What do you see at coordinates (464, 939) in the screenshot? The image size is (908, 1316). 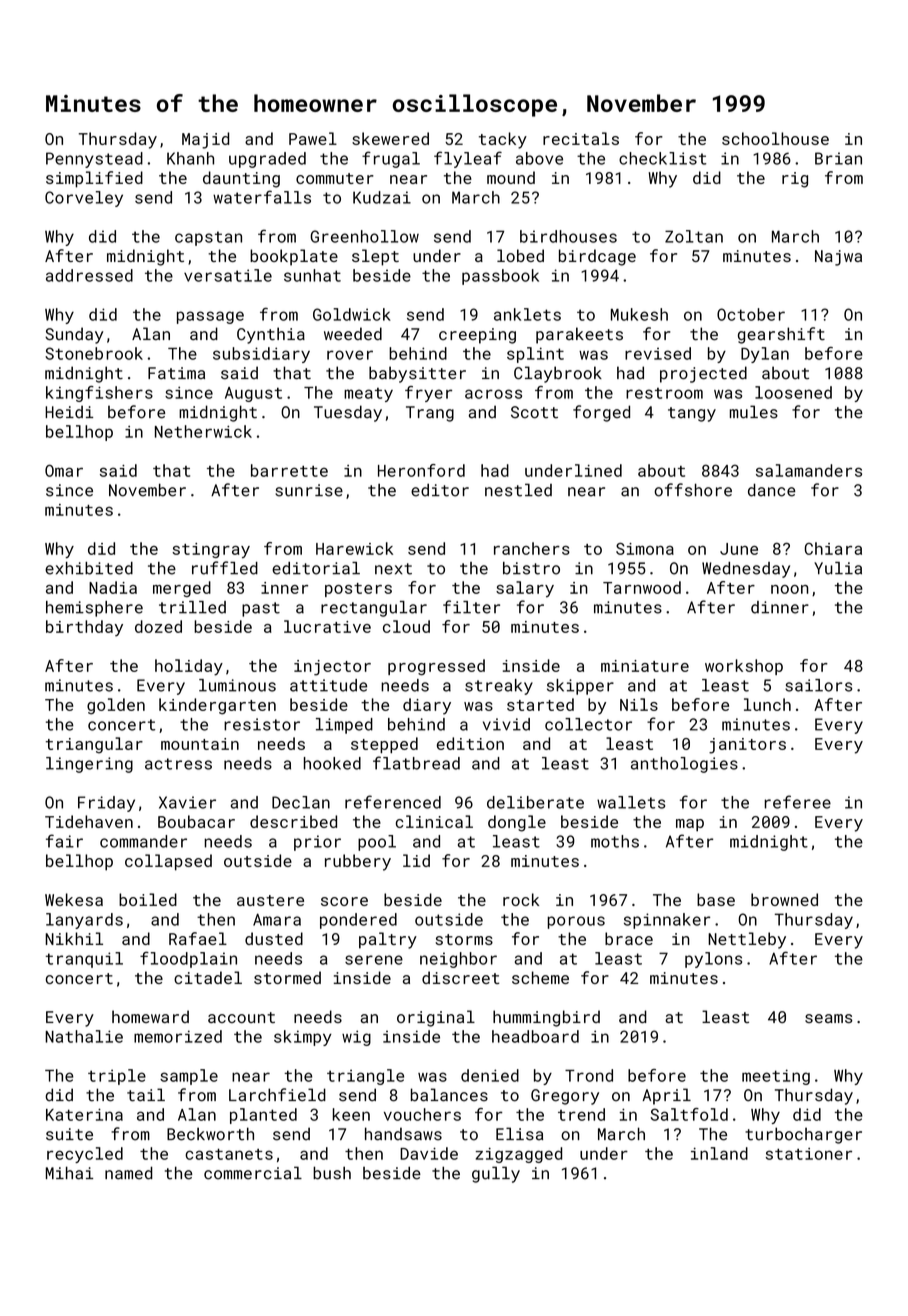 I see `storms` at bounding box center [464, 939].
